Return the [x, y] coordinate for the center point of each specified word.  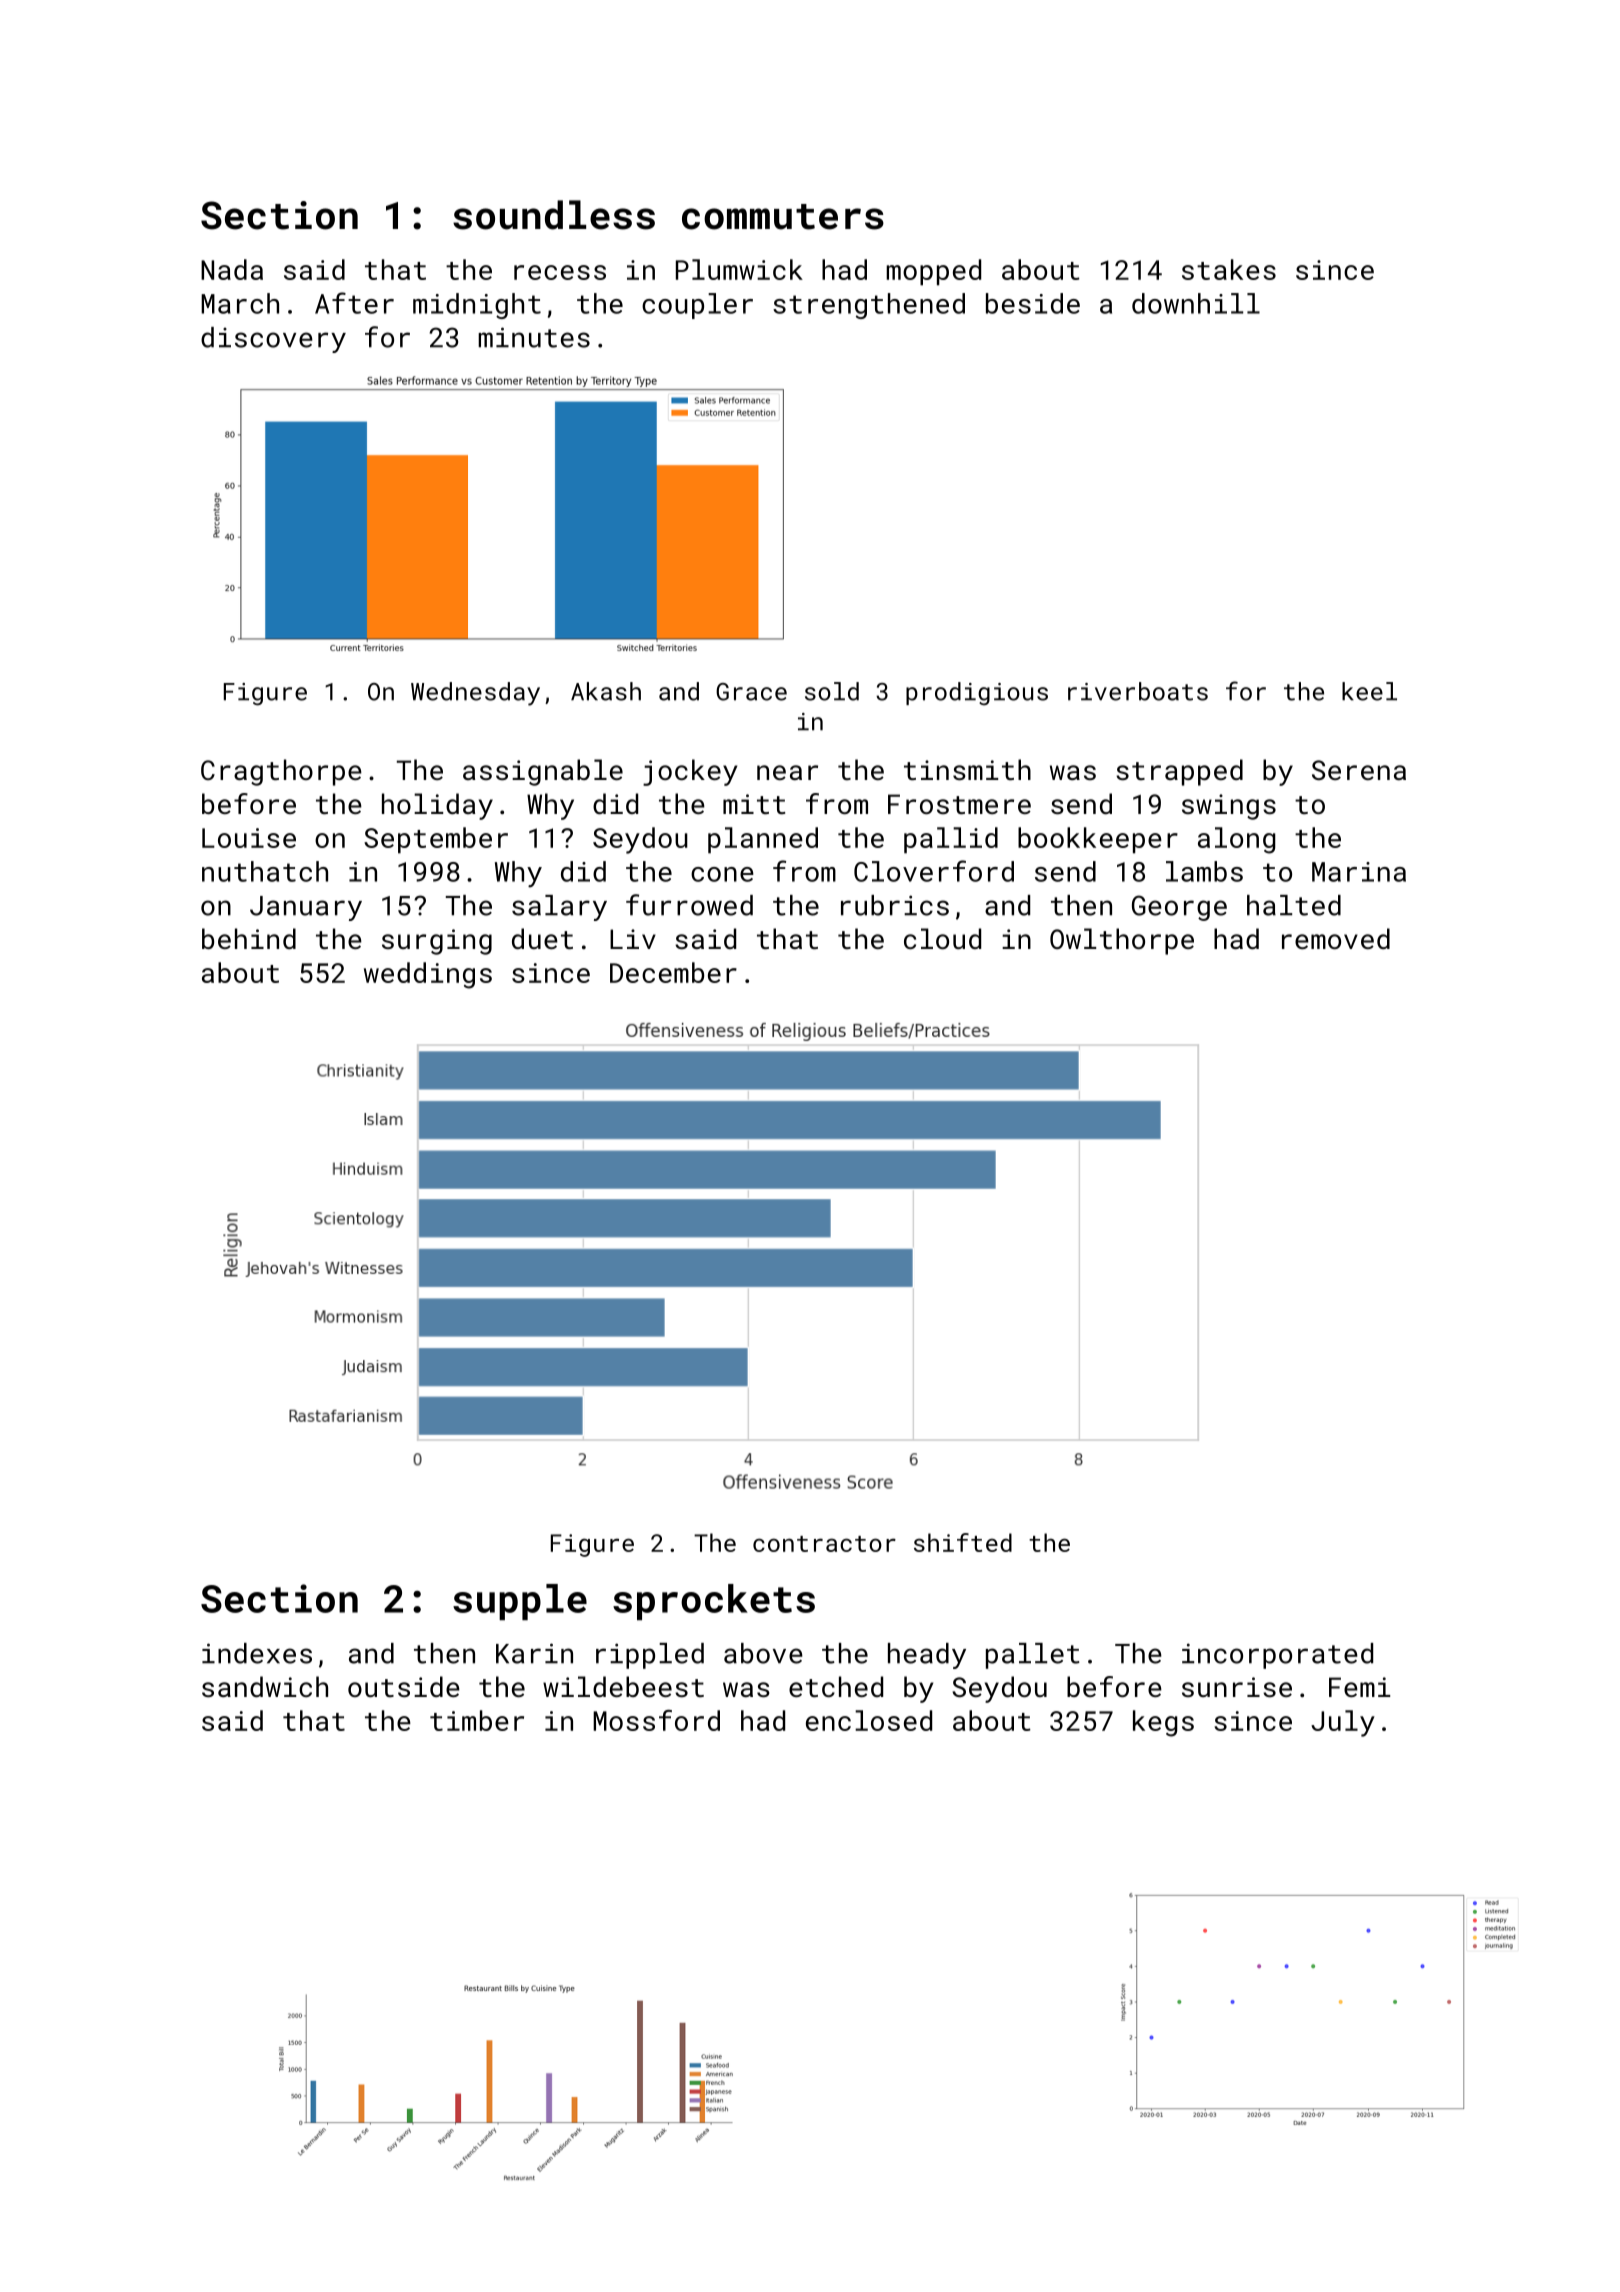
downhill [1196, 303]
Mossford [656, 1720]
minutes [534, 337]
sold [832, 691]
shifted [963, 1542]
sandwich [265, 1686]
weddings [428, 975]
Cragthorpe [281, 772]
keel [1369, 691]
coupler [697, 306]
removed [1336, 938]
